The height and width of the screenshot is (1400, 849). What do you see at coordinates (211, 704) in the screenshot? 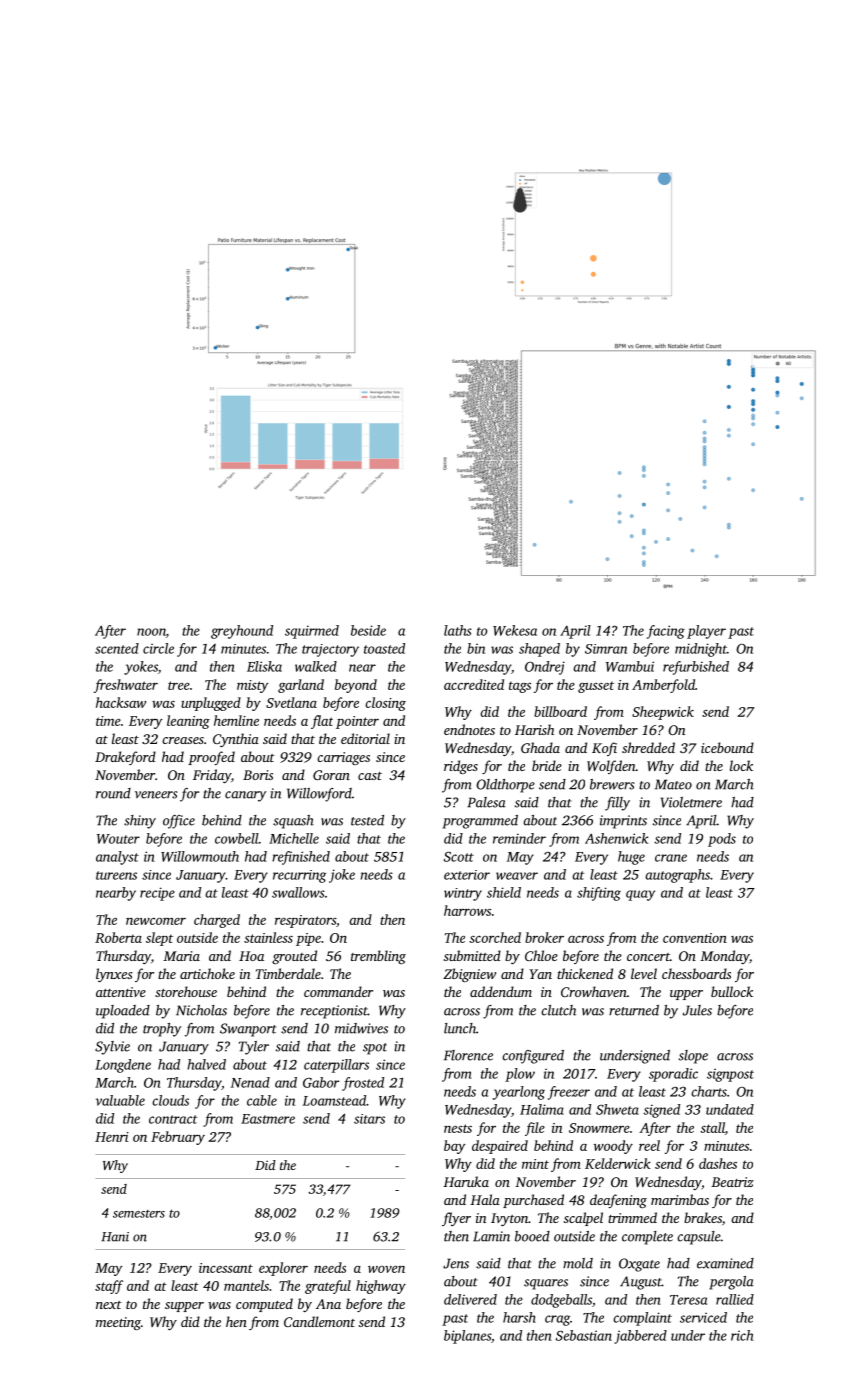
I see `unplugged` at bounding box center [211, 704].
